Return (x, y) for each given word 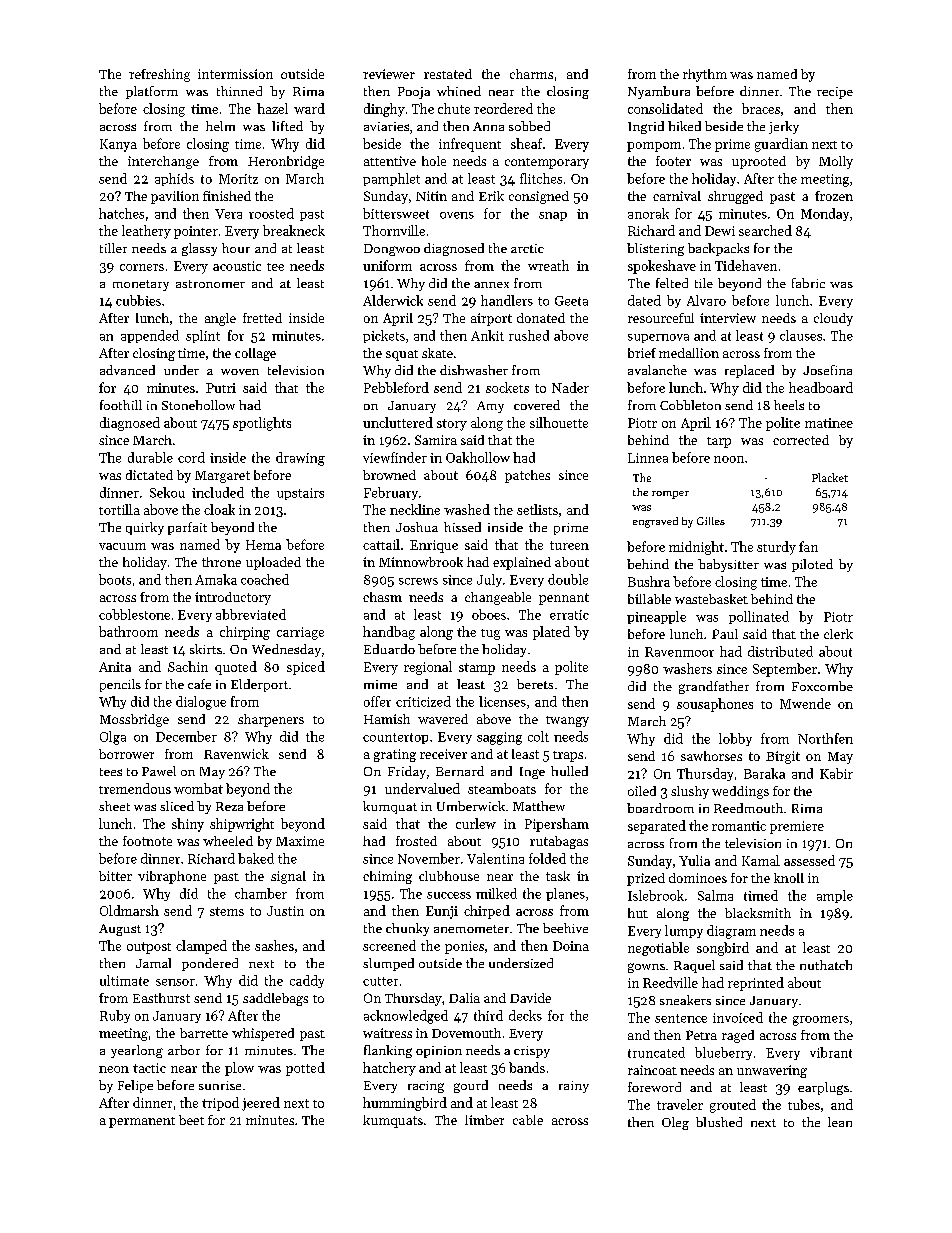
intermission (235, 74)
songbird (723, 949)
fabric (808, 283)
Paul (725, 634)
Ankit (487, 335)
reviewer (389, 74)
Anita (115, 667)
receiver (443, 754)
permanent (142, 1122)
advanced (127, 370)
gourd (471, 1086)
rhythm (705, 75)
